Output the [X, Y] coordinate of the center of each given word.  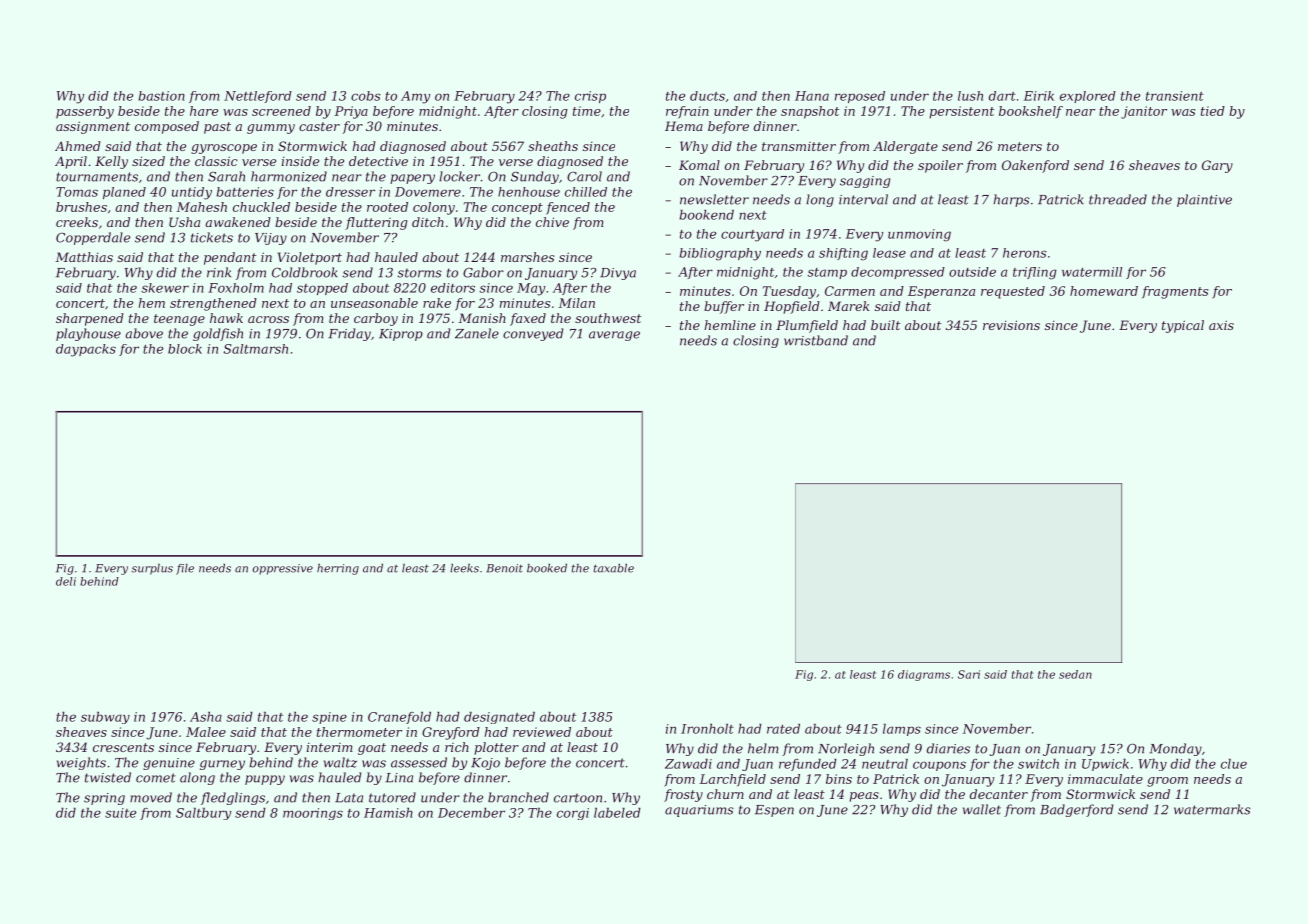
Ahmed [78, 146]
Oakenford [1035, 166]
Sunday [535, 177]
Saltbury [204, 814]
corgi [573, 814]
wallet [982, 809]
